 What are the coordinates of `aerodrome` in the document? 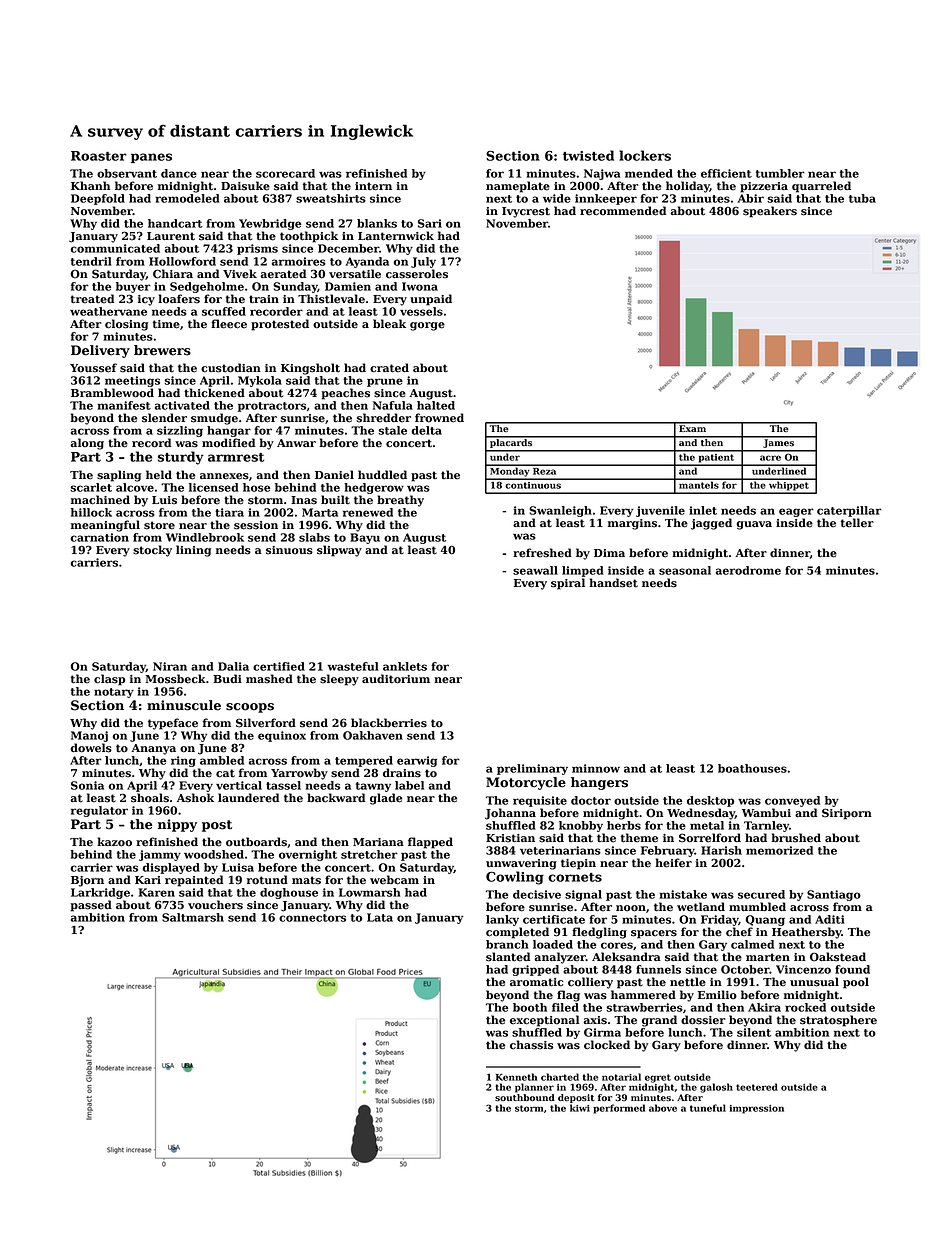 It's located at (748, 570).
